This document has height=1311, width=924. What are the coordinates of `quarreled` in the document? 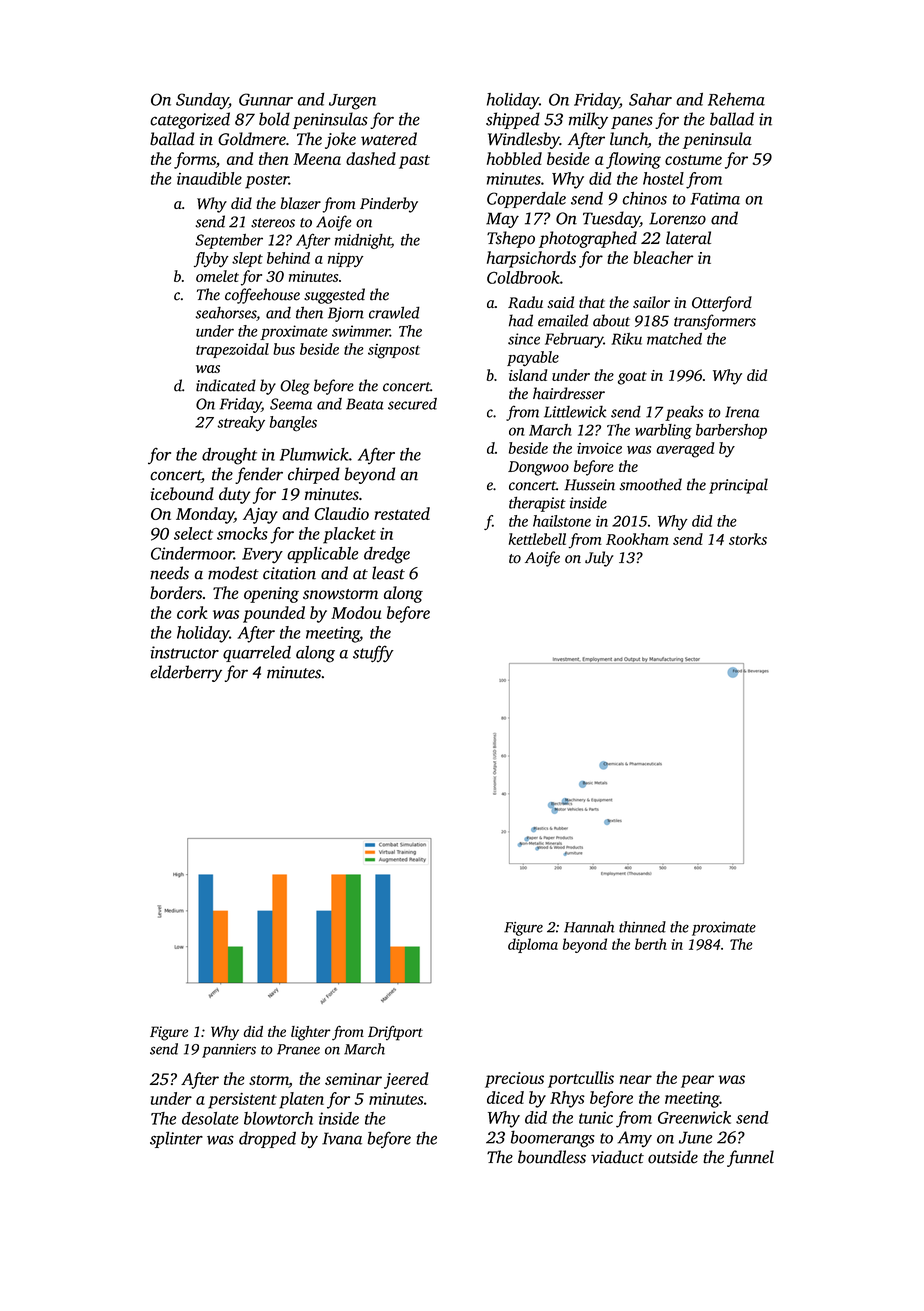 It's located at (257, 653).
